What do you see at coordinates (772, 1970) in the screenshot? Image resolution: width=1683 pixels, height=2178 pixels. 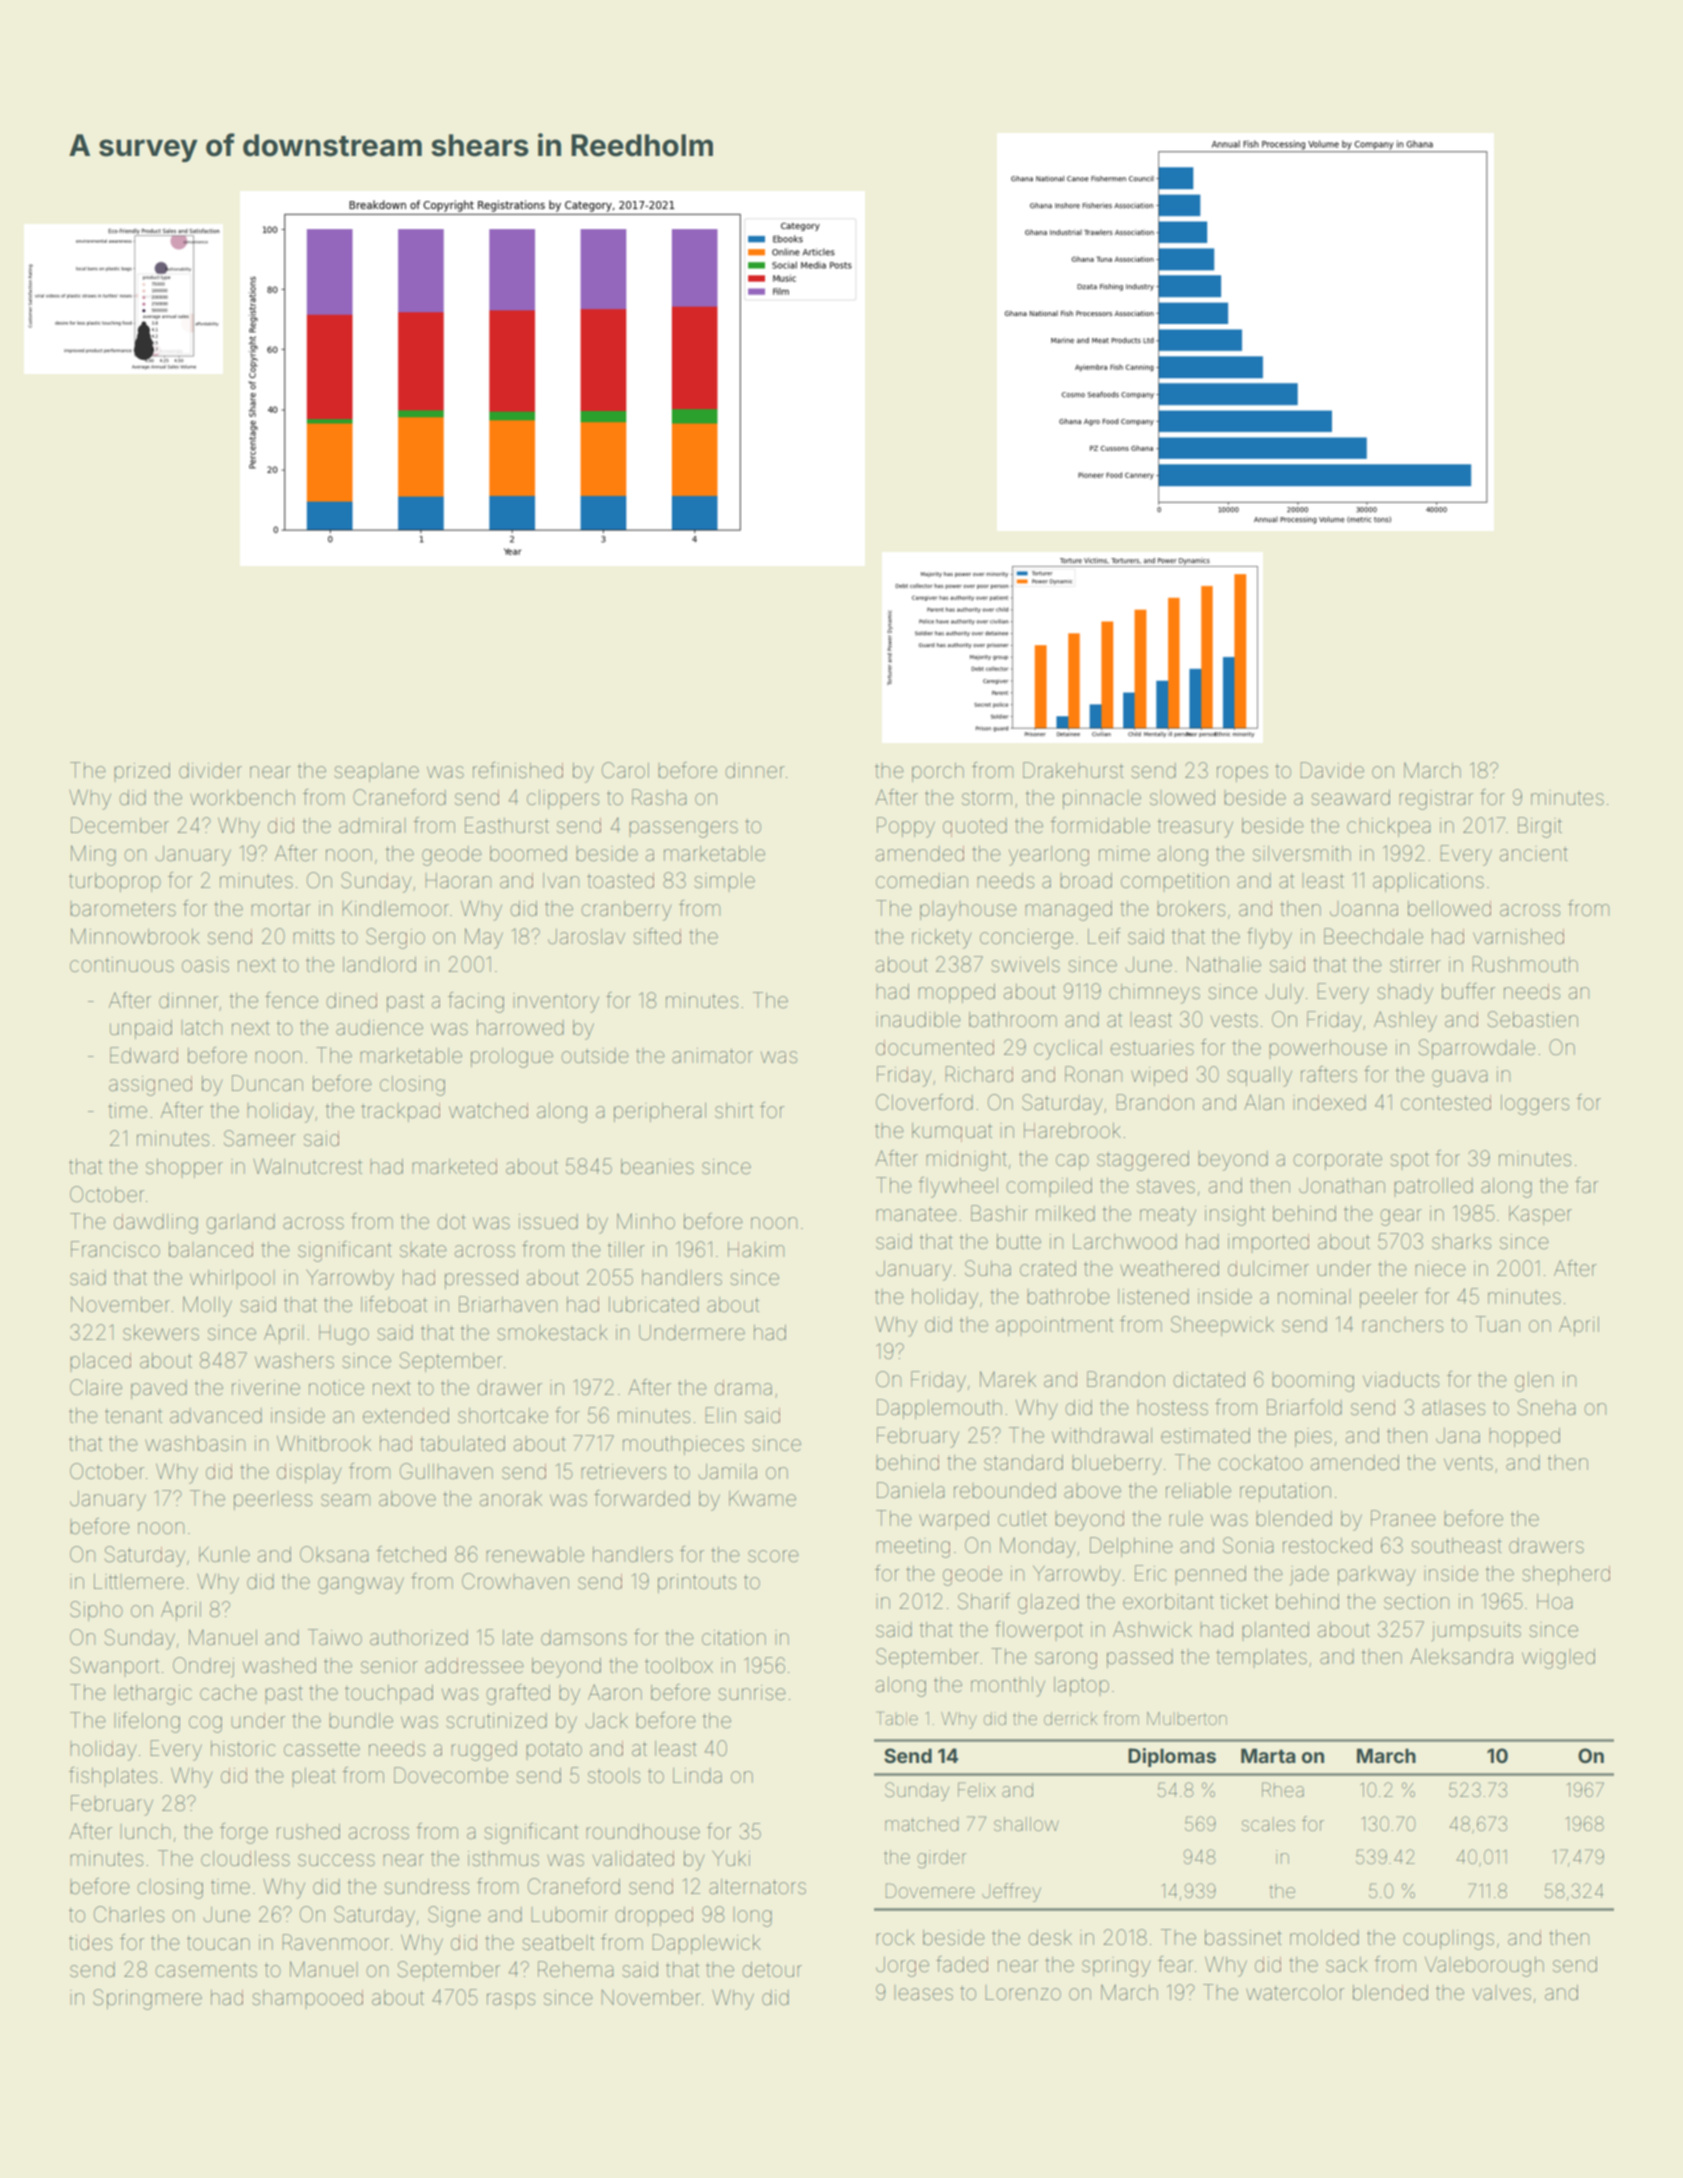 I see `detour` at bounding box center [772, 1970].
